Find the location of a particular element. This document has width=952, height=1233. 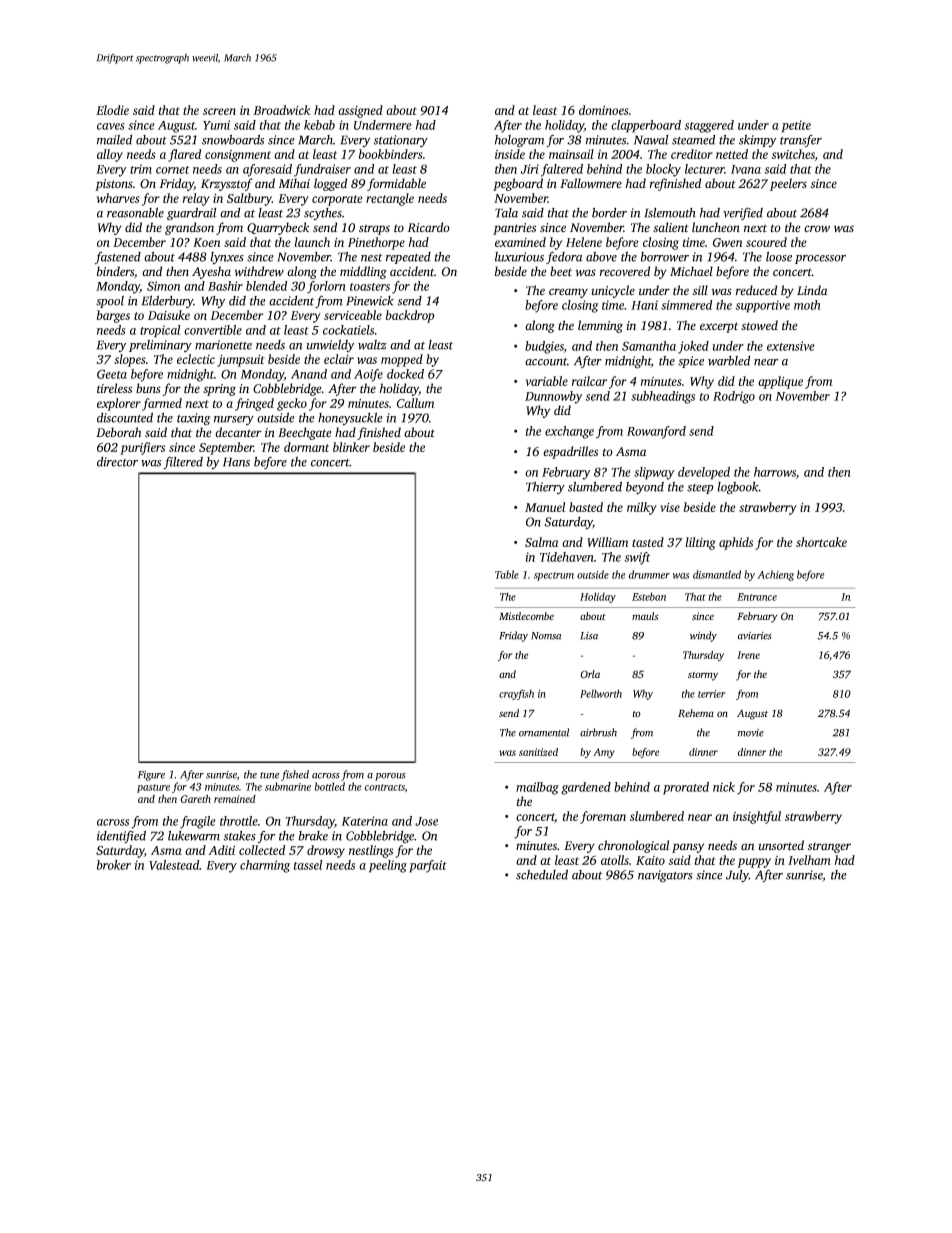

stationary is located at coordinates (401, 141).
